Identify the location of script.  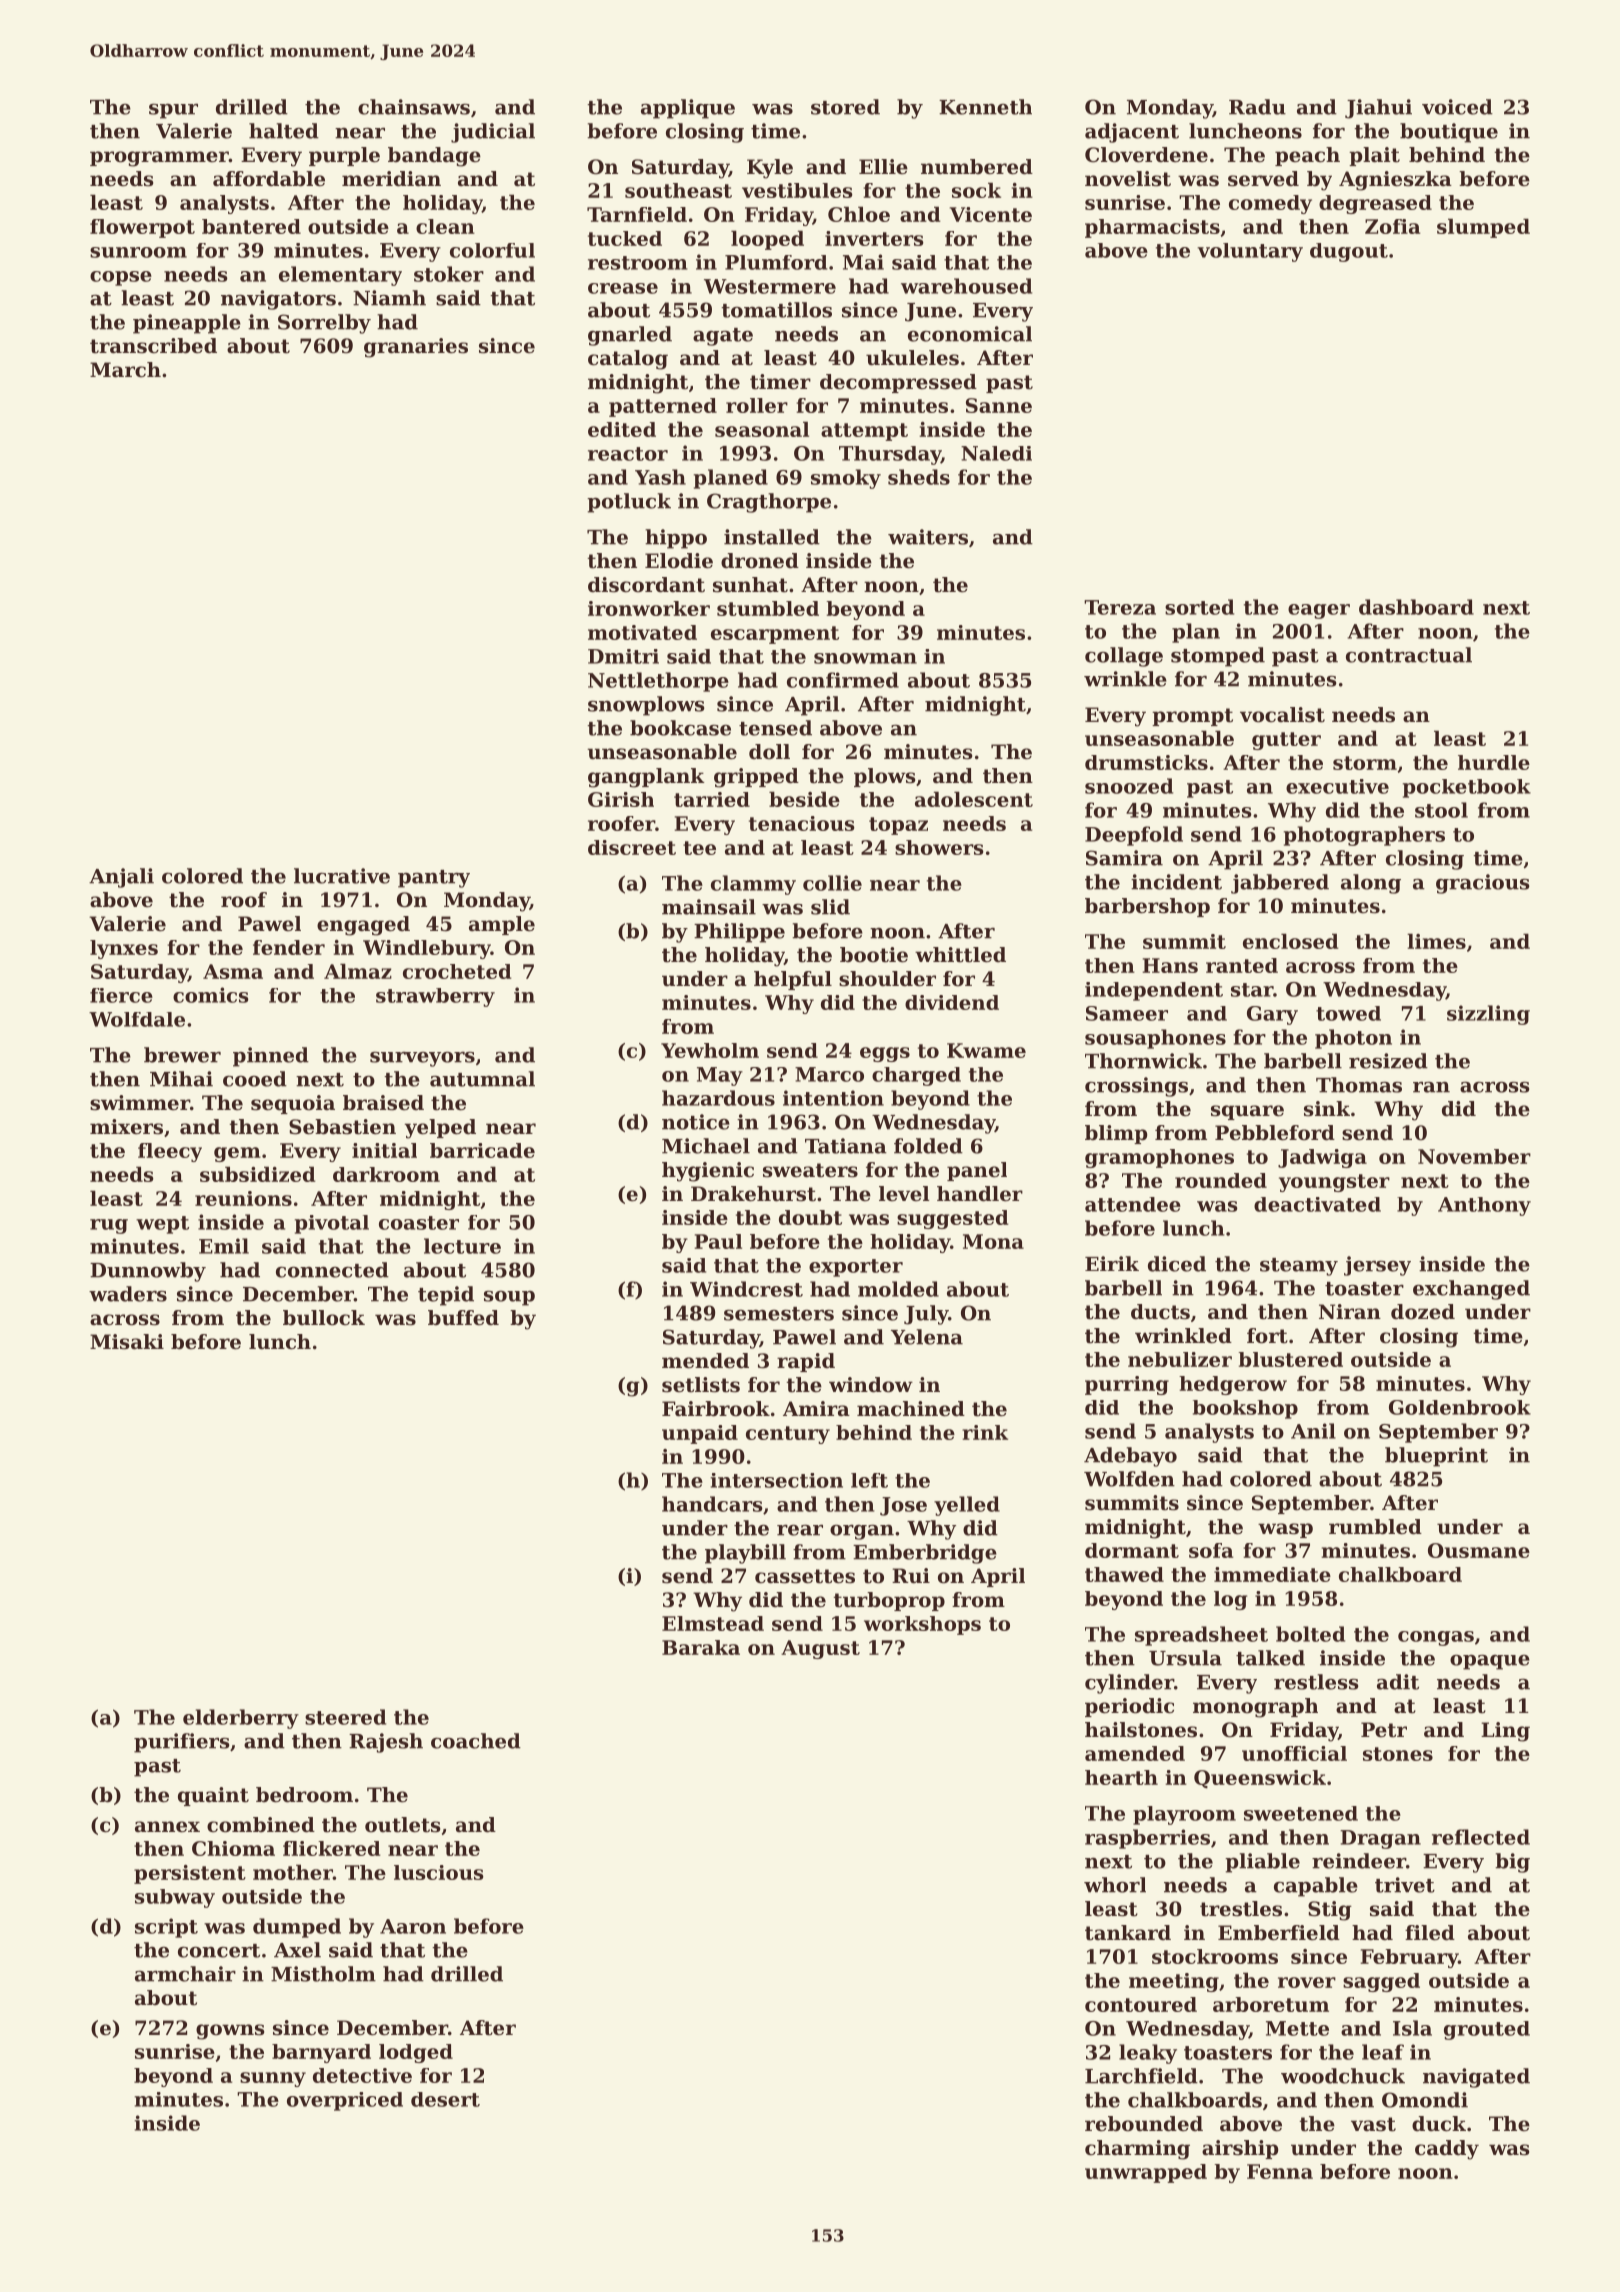
(166, 1928).
